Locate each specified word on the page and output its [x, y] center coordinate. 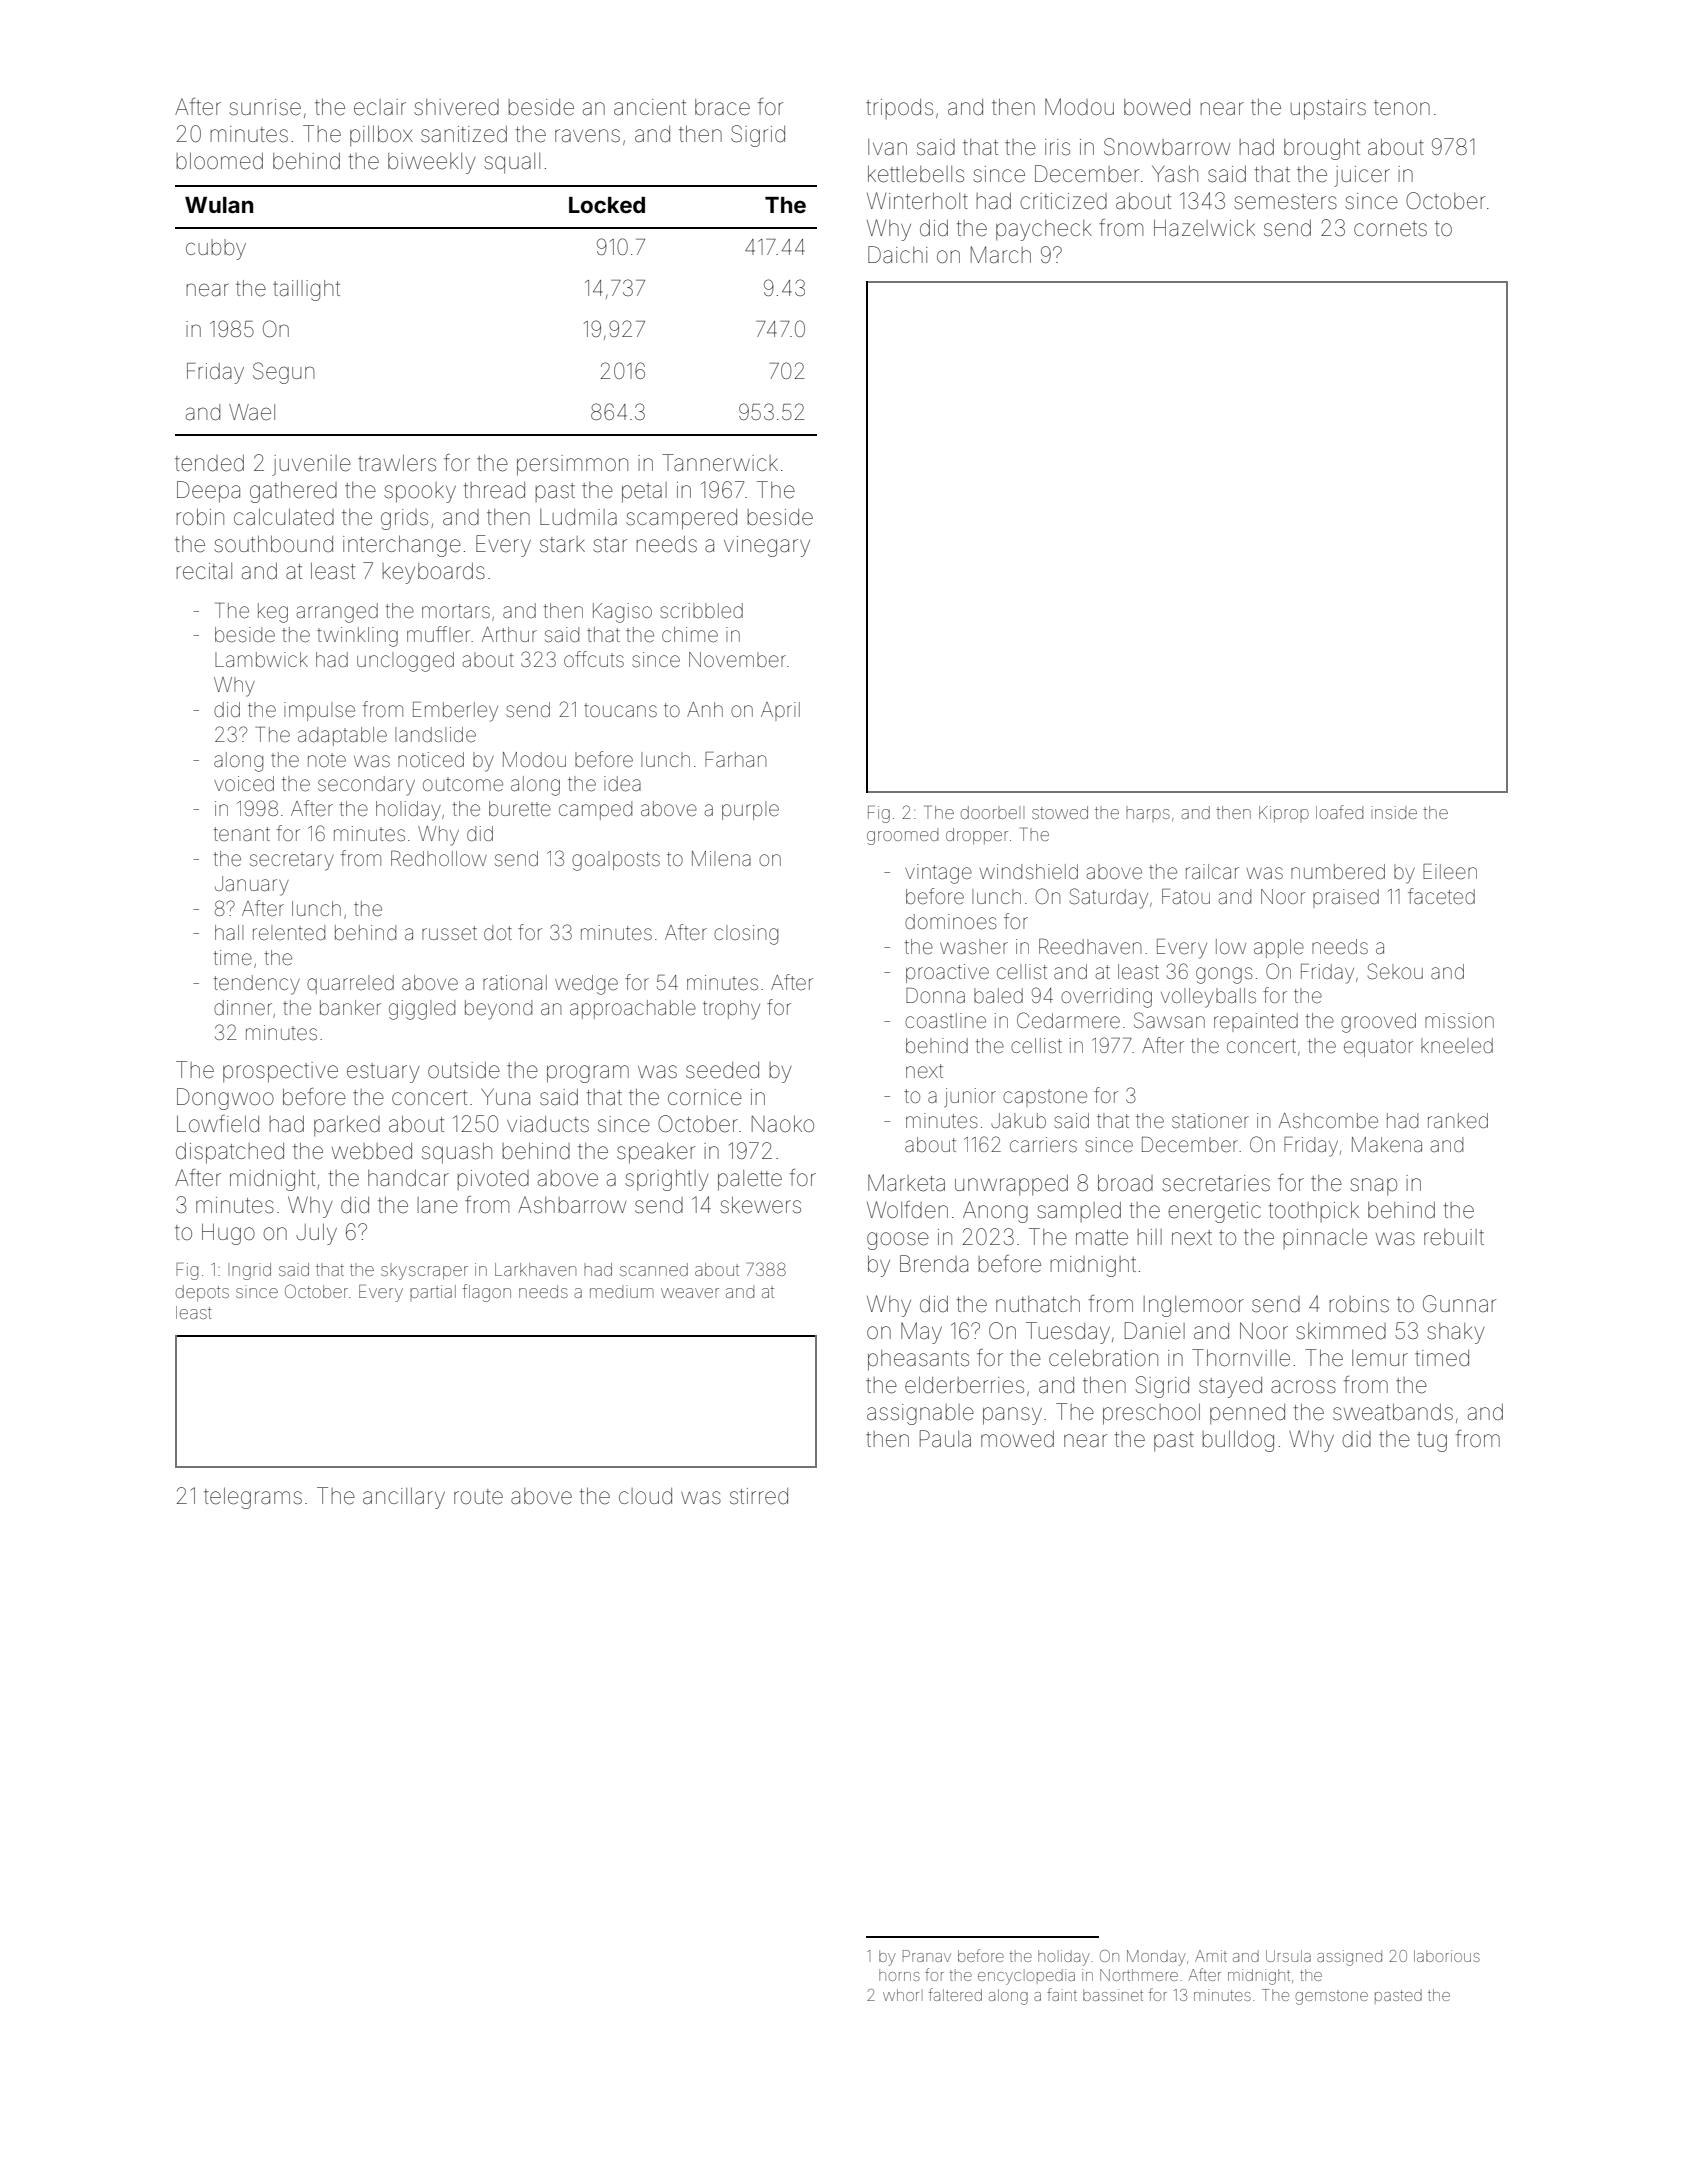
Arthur [509, 634]
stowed [1060, 812]
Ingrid [249, 1271]
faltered [955, 1994]
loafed [1339, 812]
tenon [1402, 108]
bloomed [220, 161]
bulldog [1238, 1441]
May [921, 1333]
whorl [903, 1995]
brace [722, 107]
